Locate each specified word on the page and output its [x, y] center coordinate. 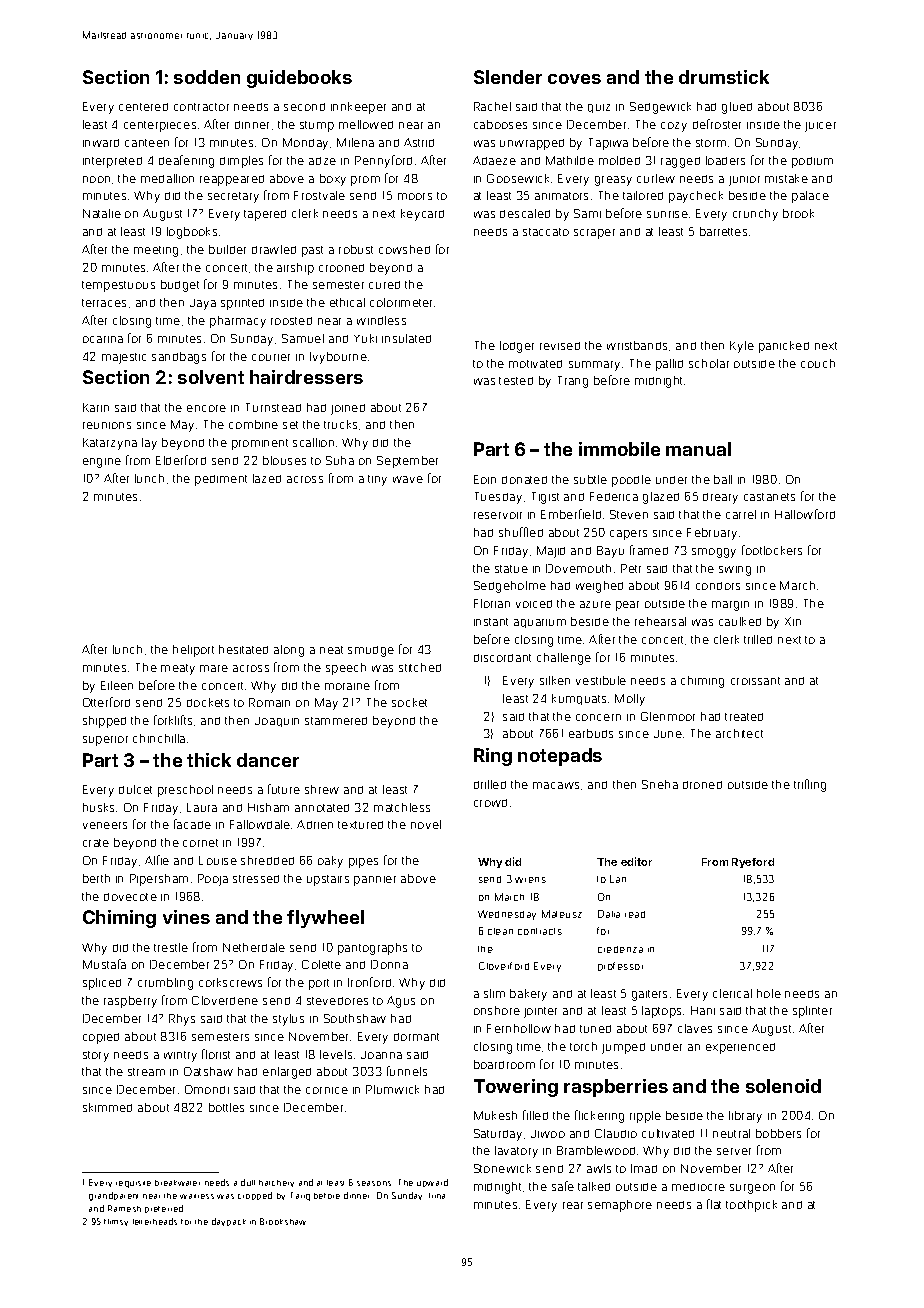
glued [737, 108]
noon [96, 179]
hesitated [243, 649]
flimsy [116, 1222]
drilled [490, 784]
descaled [525, 213]
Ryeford [753, 863]
